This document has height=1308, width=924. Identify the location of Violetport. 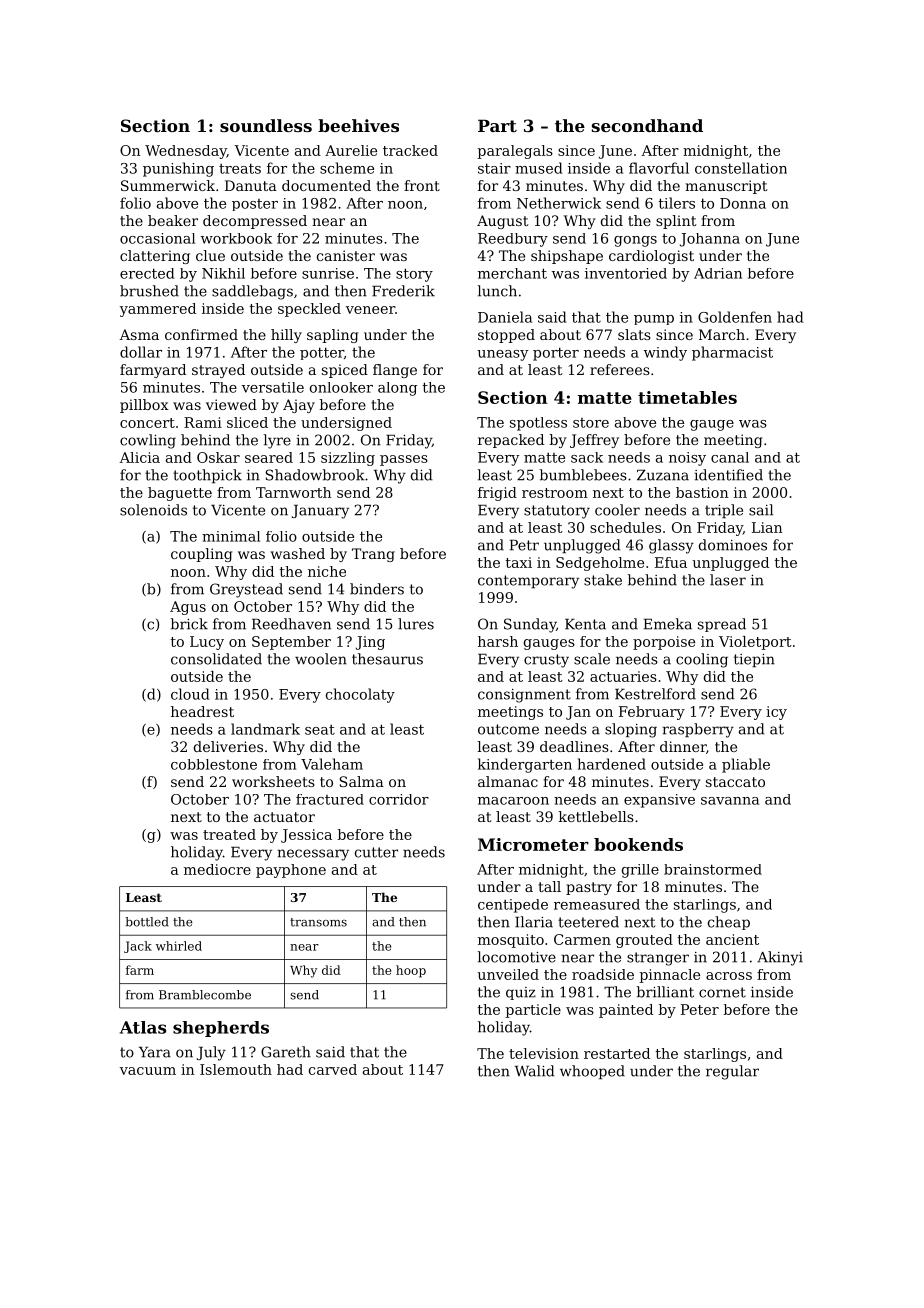
(755, 643).
